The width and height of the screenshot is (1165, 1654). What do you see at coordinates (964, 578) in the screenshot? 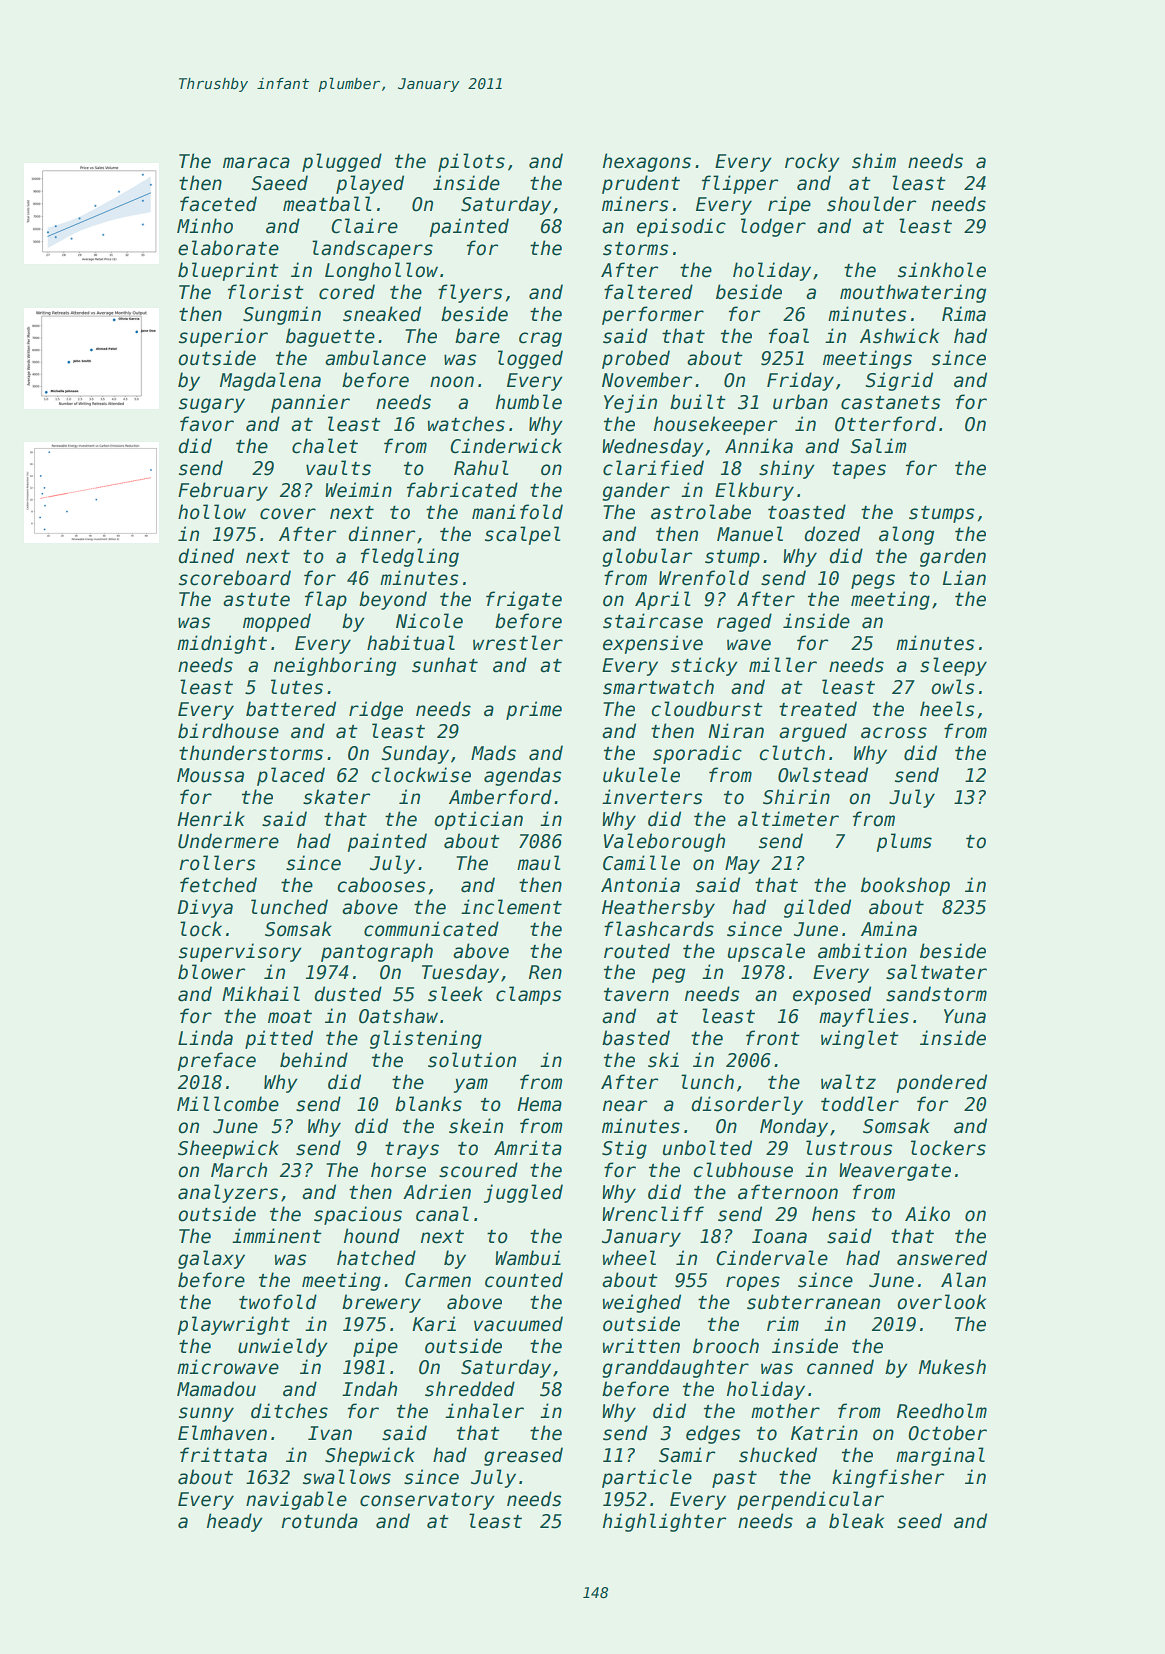
I see `Lian` at bounding box center [964, 578].
